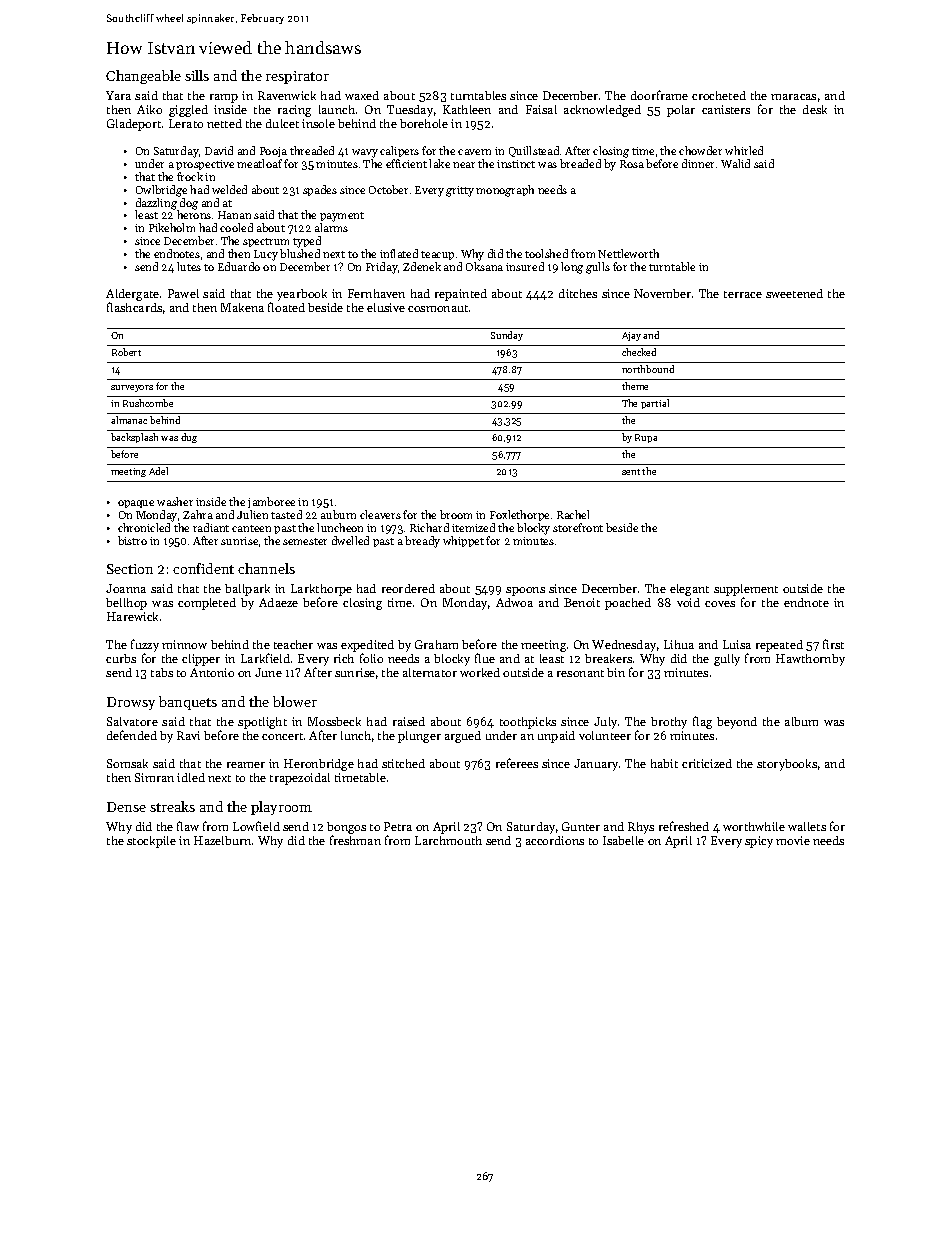 This page has width=952, height=1233. What do you see at coordinates (287, 95) in the page?
I see `Ravenwick` at bounding box center [287, 95].
